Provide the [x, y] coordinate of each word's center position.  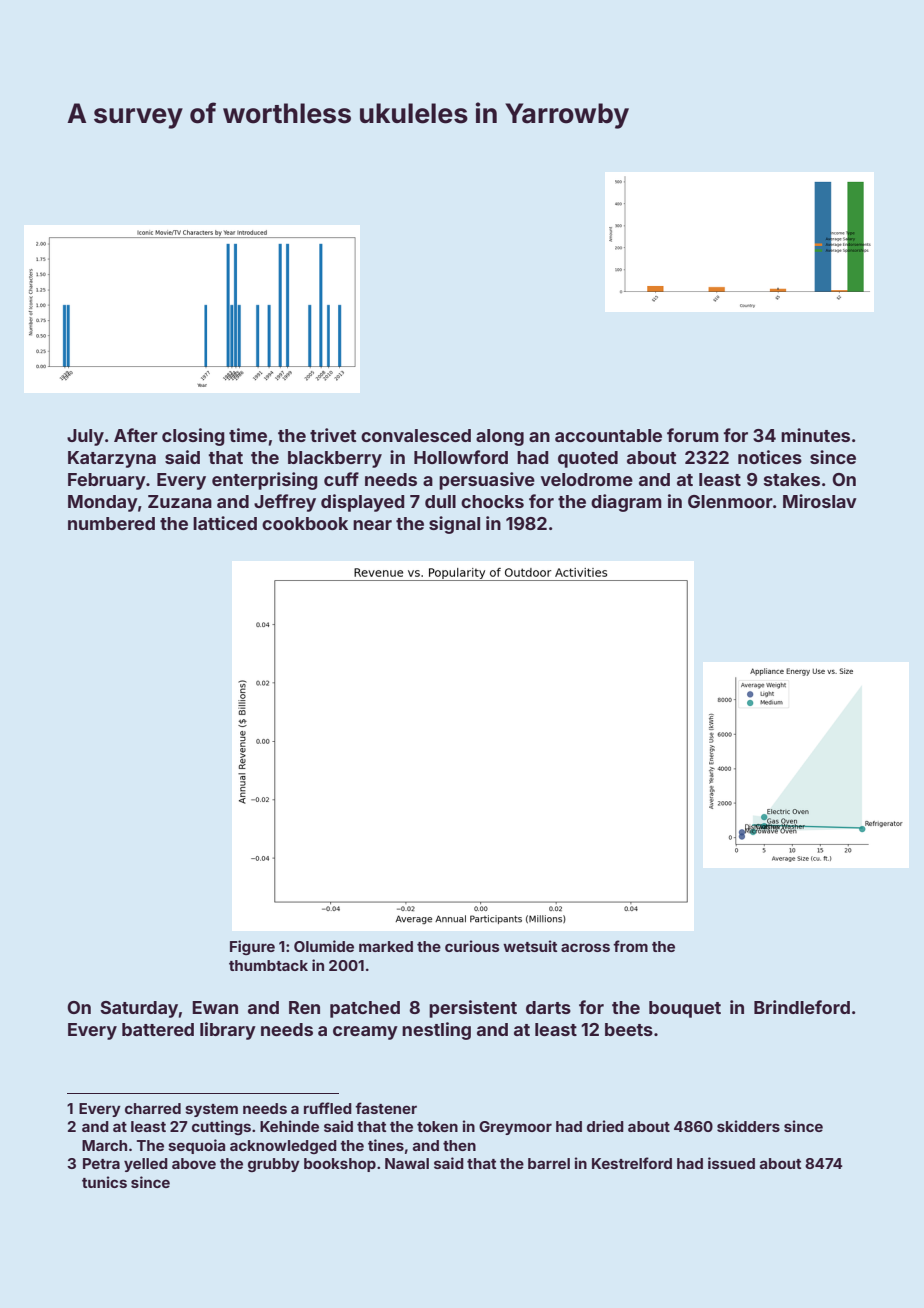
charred [153, 1108]
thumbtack [268, 965]
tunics [104, 1182]
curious [472, 946]
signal [454, 525]
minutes [815, 435]
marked [386, 946]
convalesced [416, 435]
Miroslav [820, 501]
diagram [626, 503]
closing [193, 437]
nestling [436, 1031]
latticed [225, 523]
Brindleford [802, 1007]
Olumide [324, 946]
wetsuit [530, 946]
